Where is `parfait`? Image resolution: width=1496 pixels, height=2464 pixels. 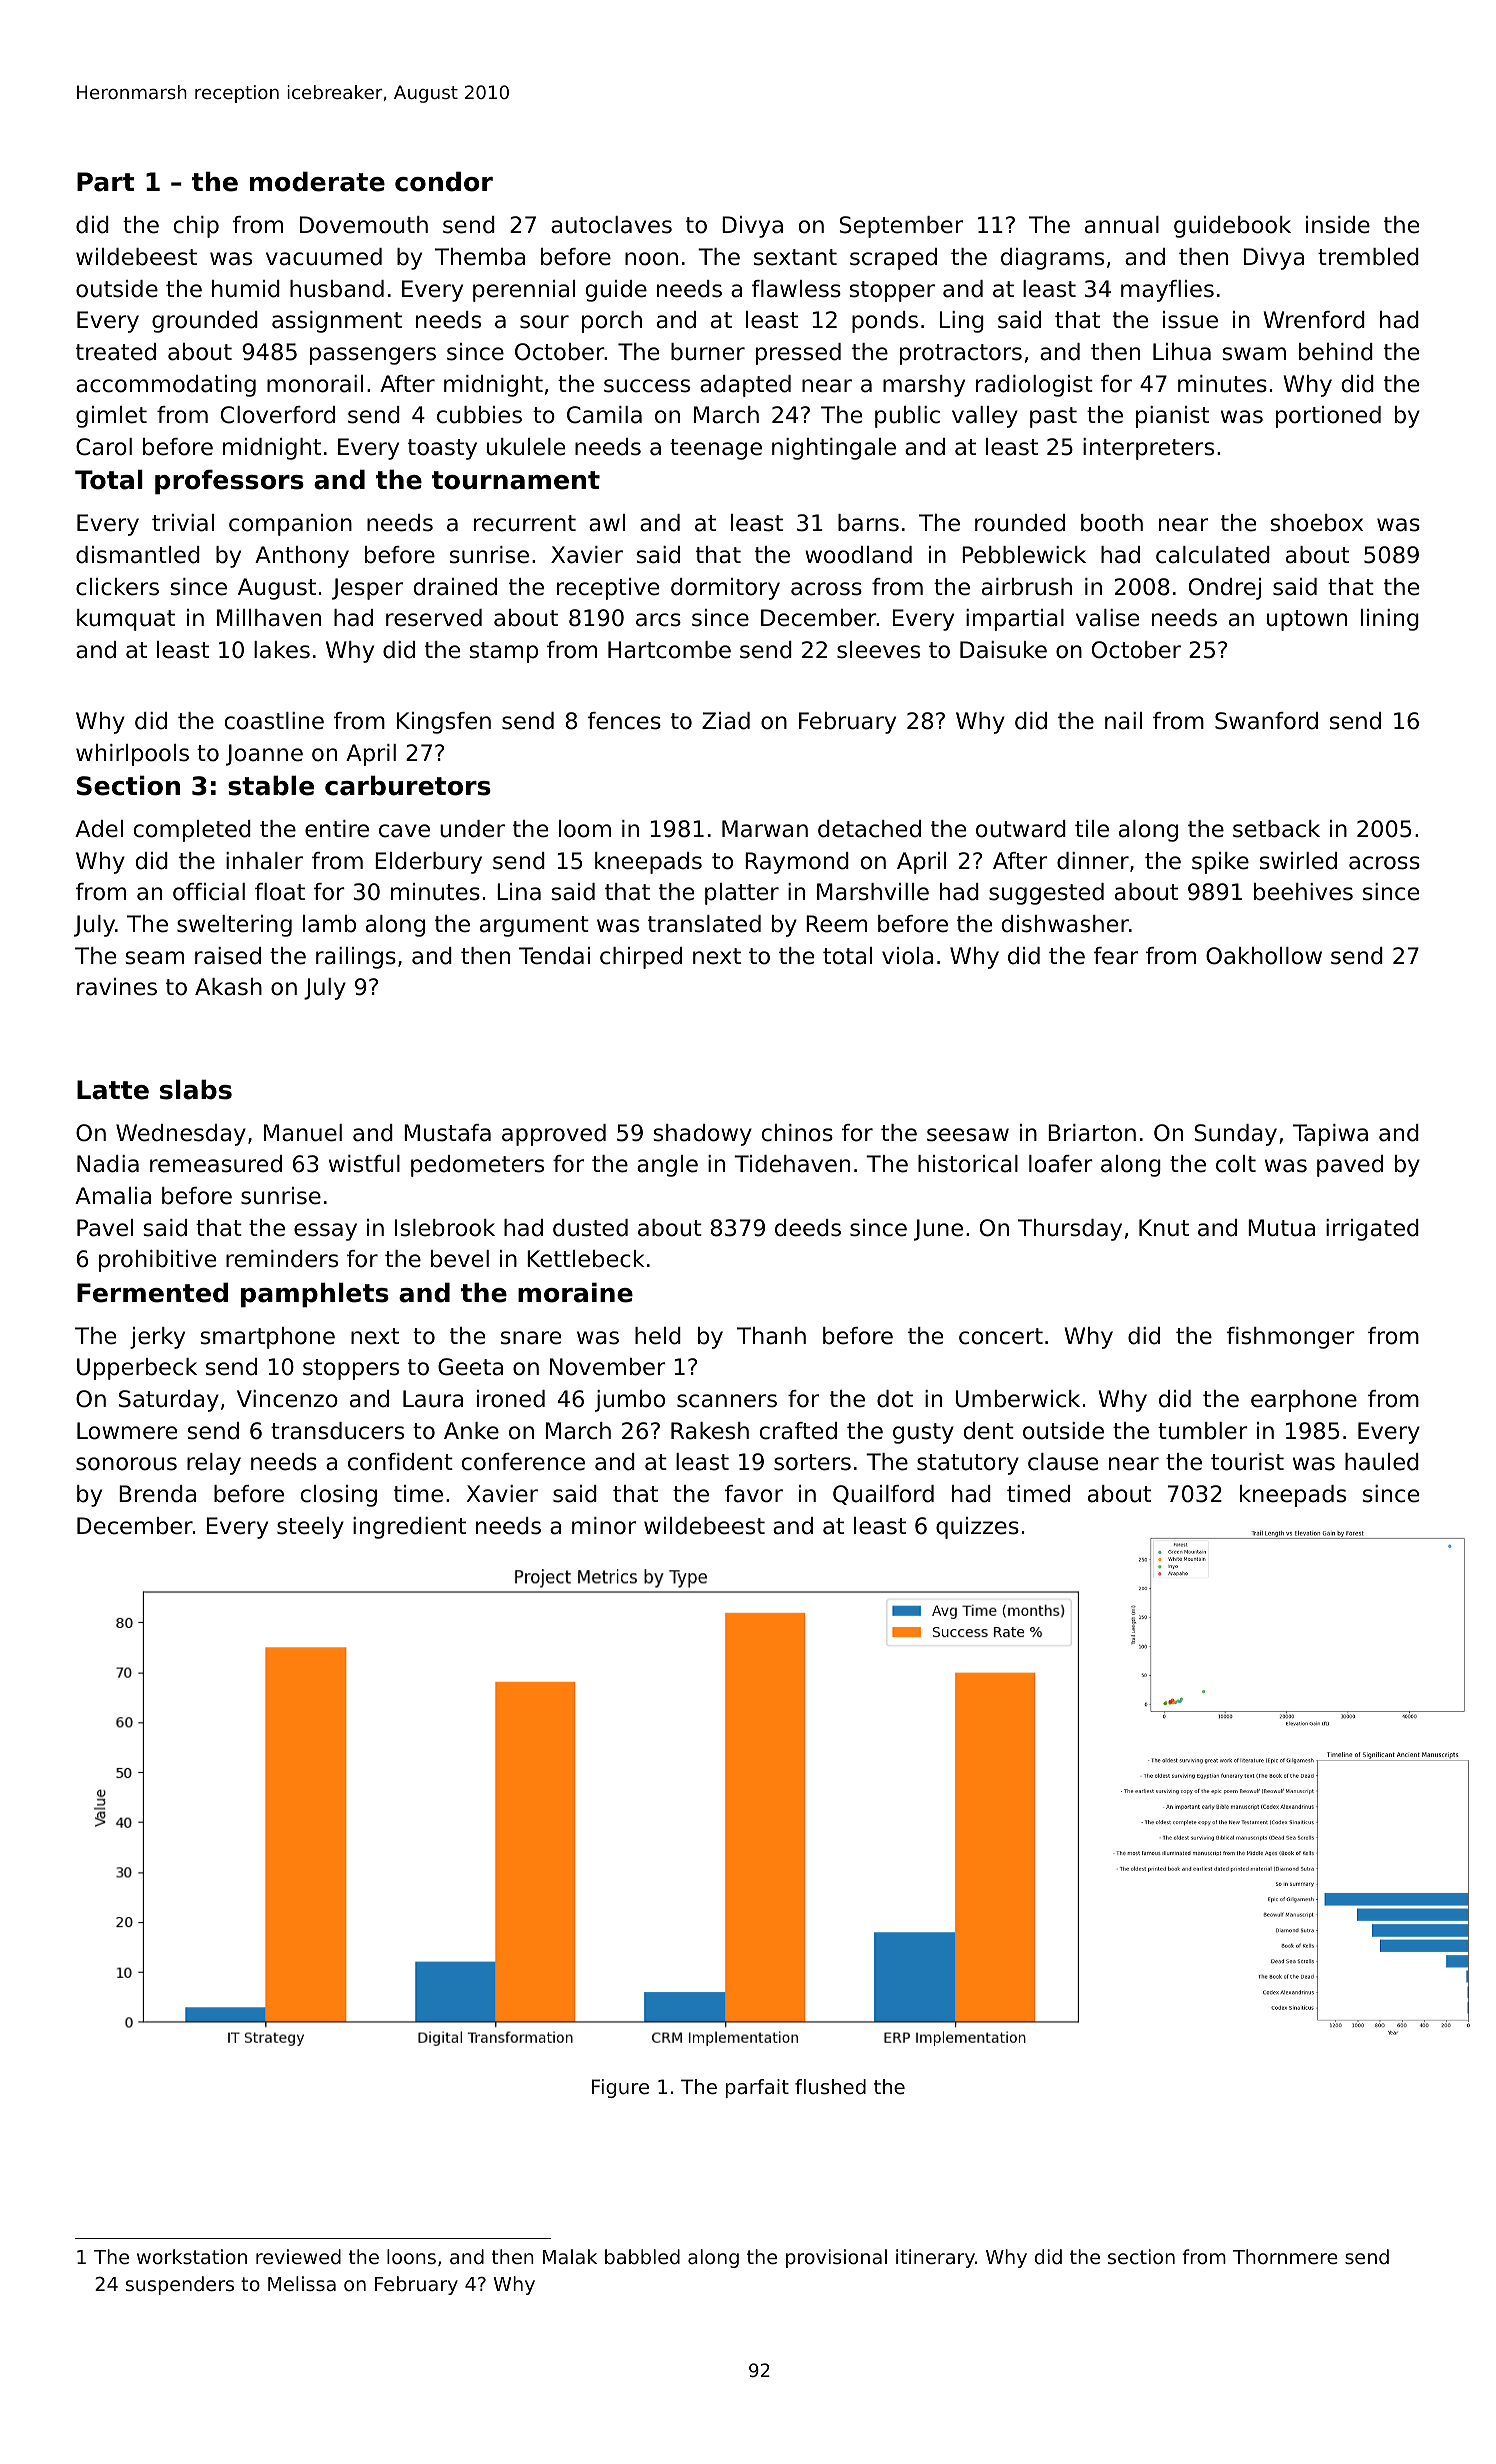
parfait is located at coordinates (757, 2088).
